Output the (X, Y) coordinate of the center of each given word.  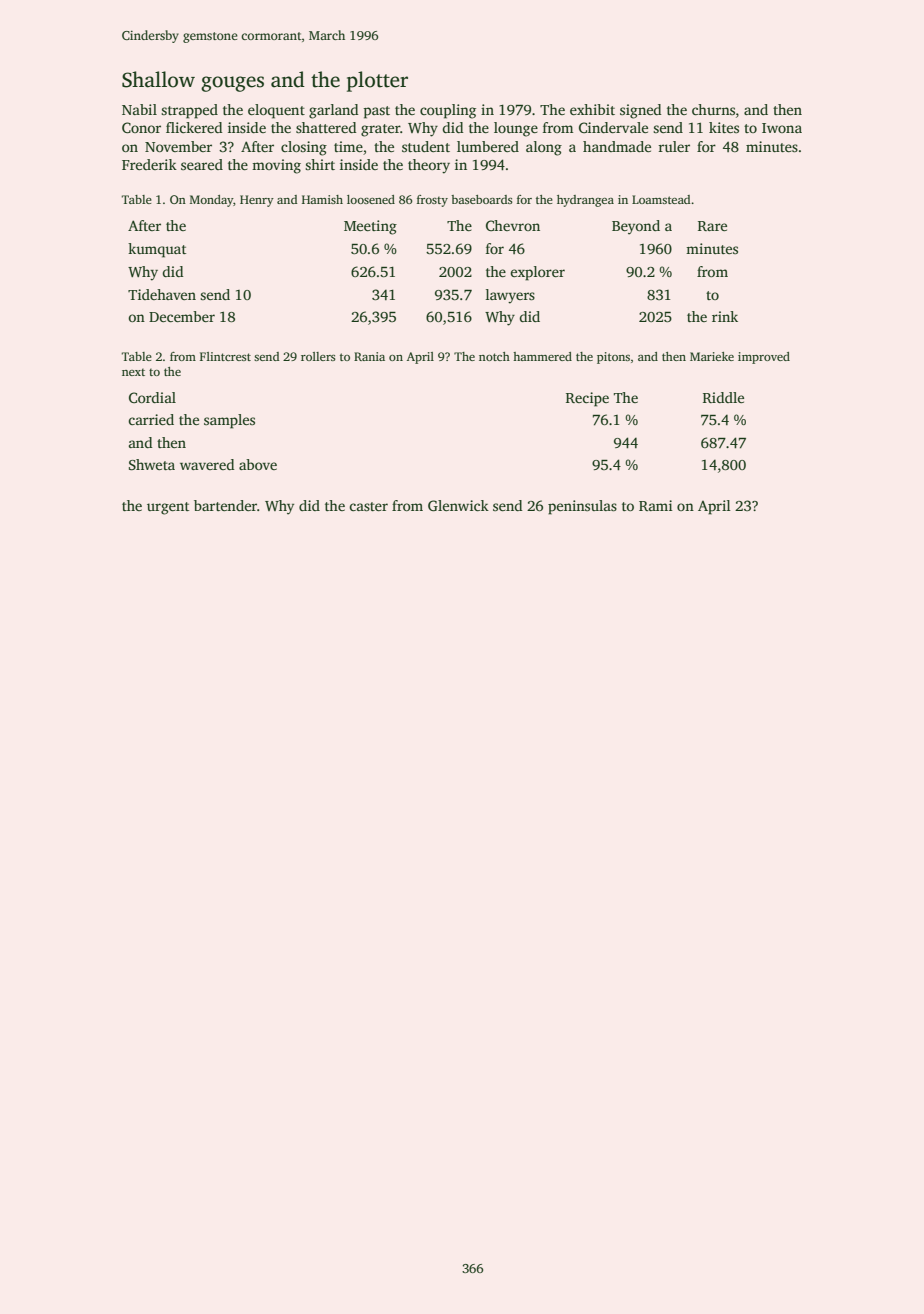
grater (380, 130)
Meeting (370, 227)
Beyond (636, 227)
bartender (225, 505)
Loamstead (661, 199)
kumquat (157, 250)
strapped (189, 111)
